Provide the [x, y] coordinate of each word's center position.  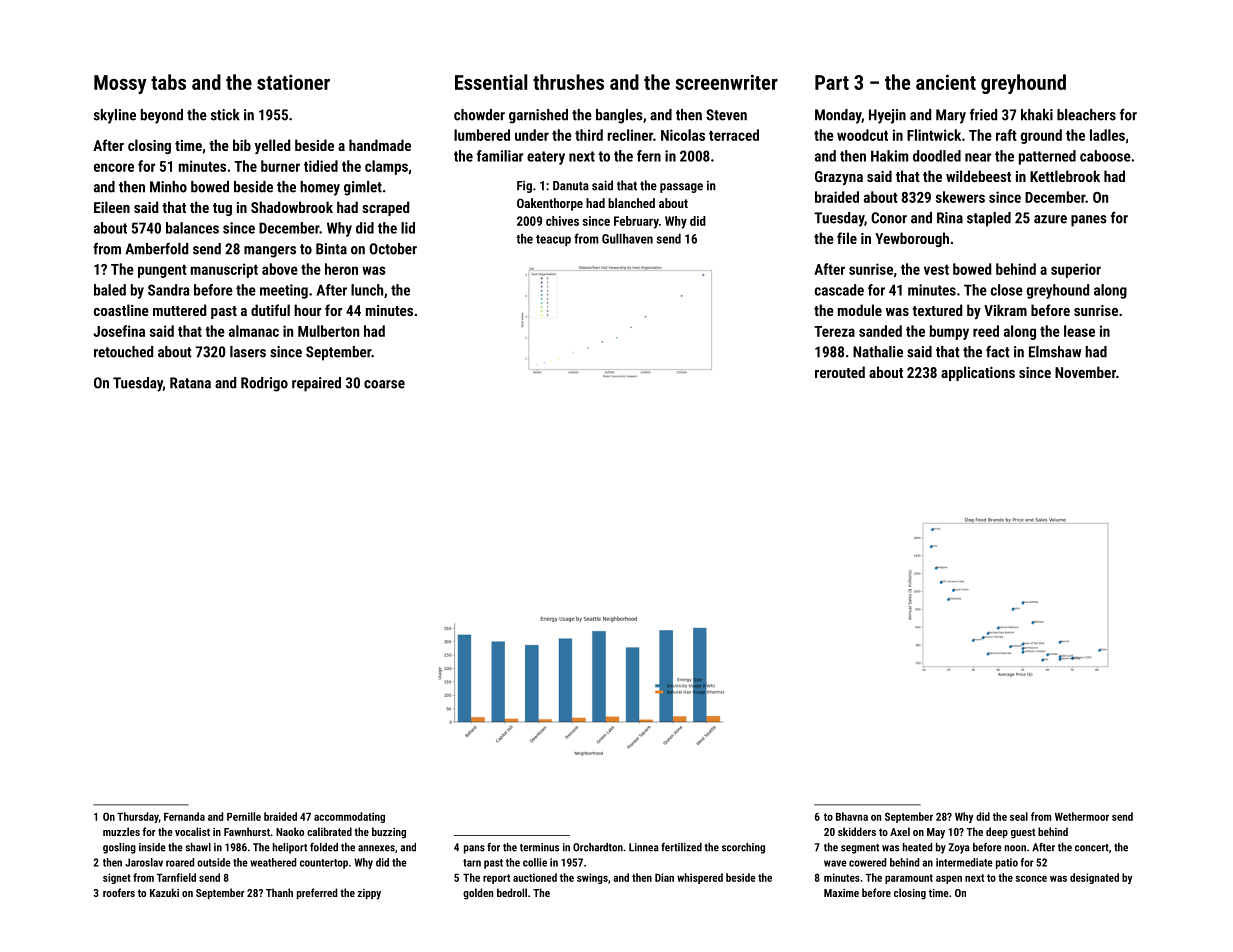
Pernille [244, 816]
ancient [946, 82]
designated [1094, 878]
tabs [168, 82]
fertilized [681, 847]
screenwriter [727, 82]
